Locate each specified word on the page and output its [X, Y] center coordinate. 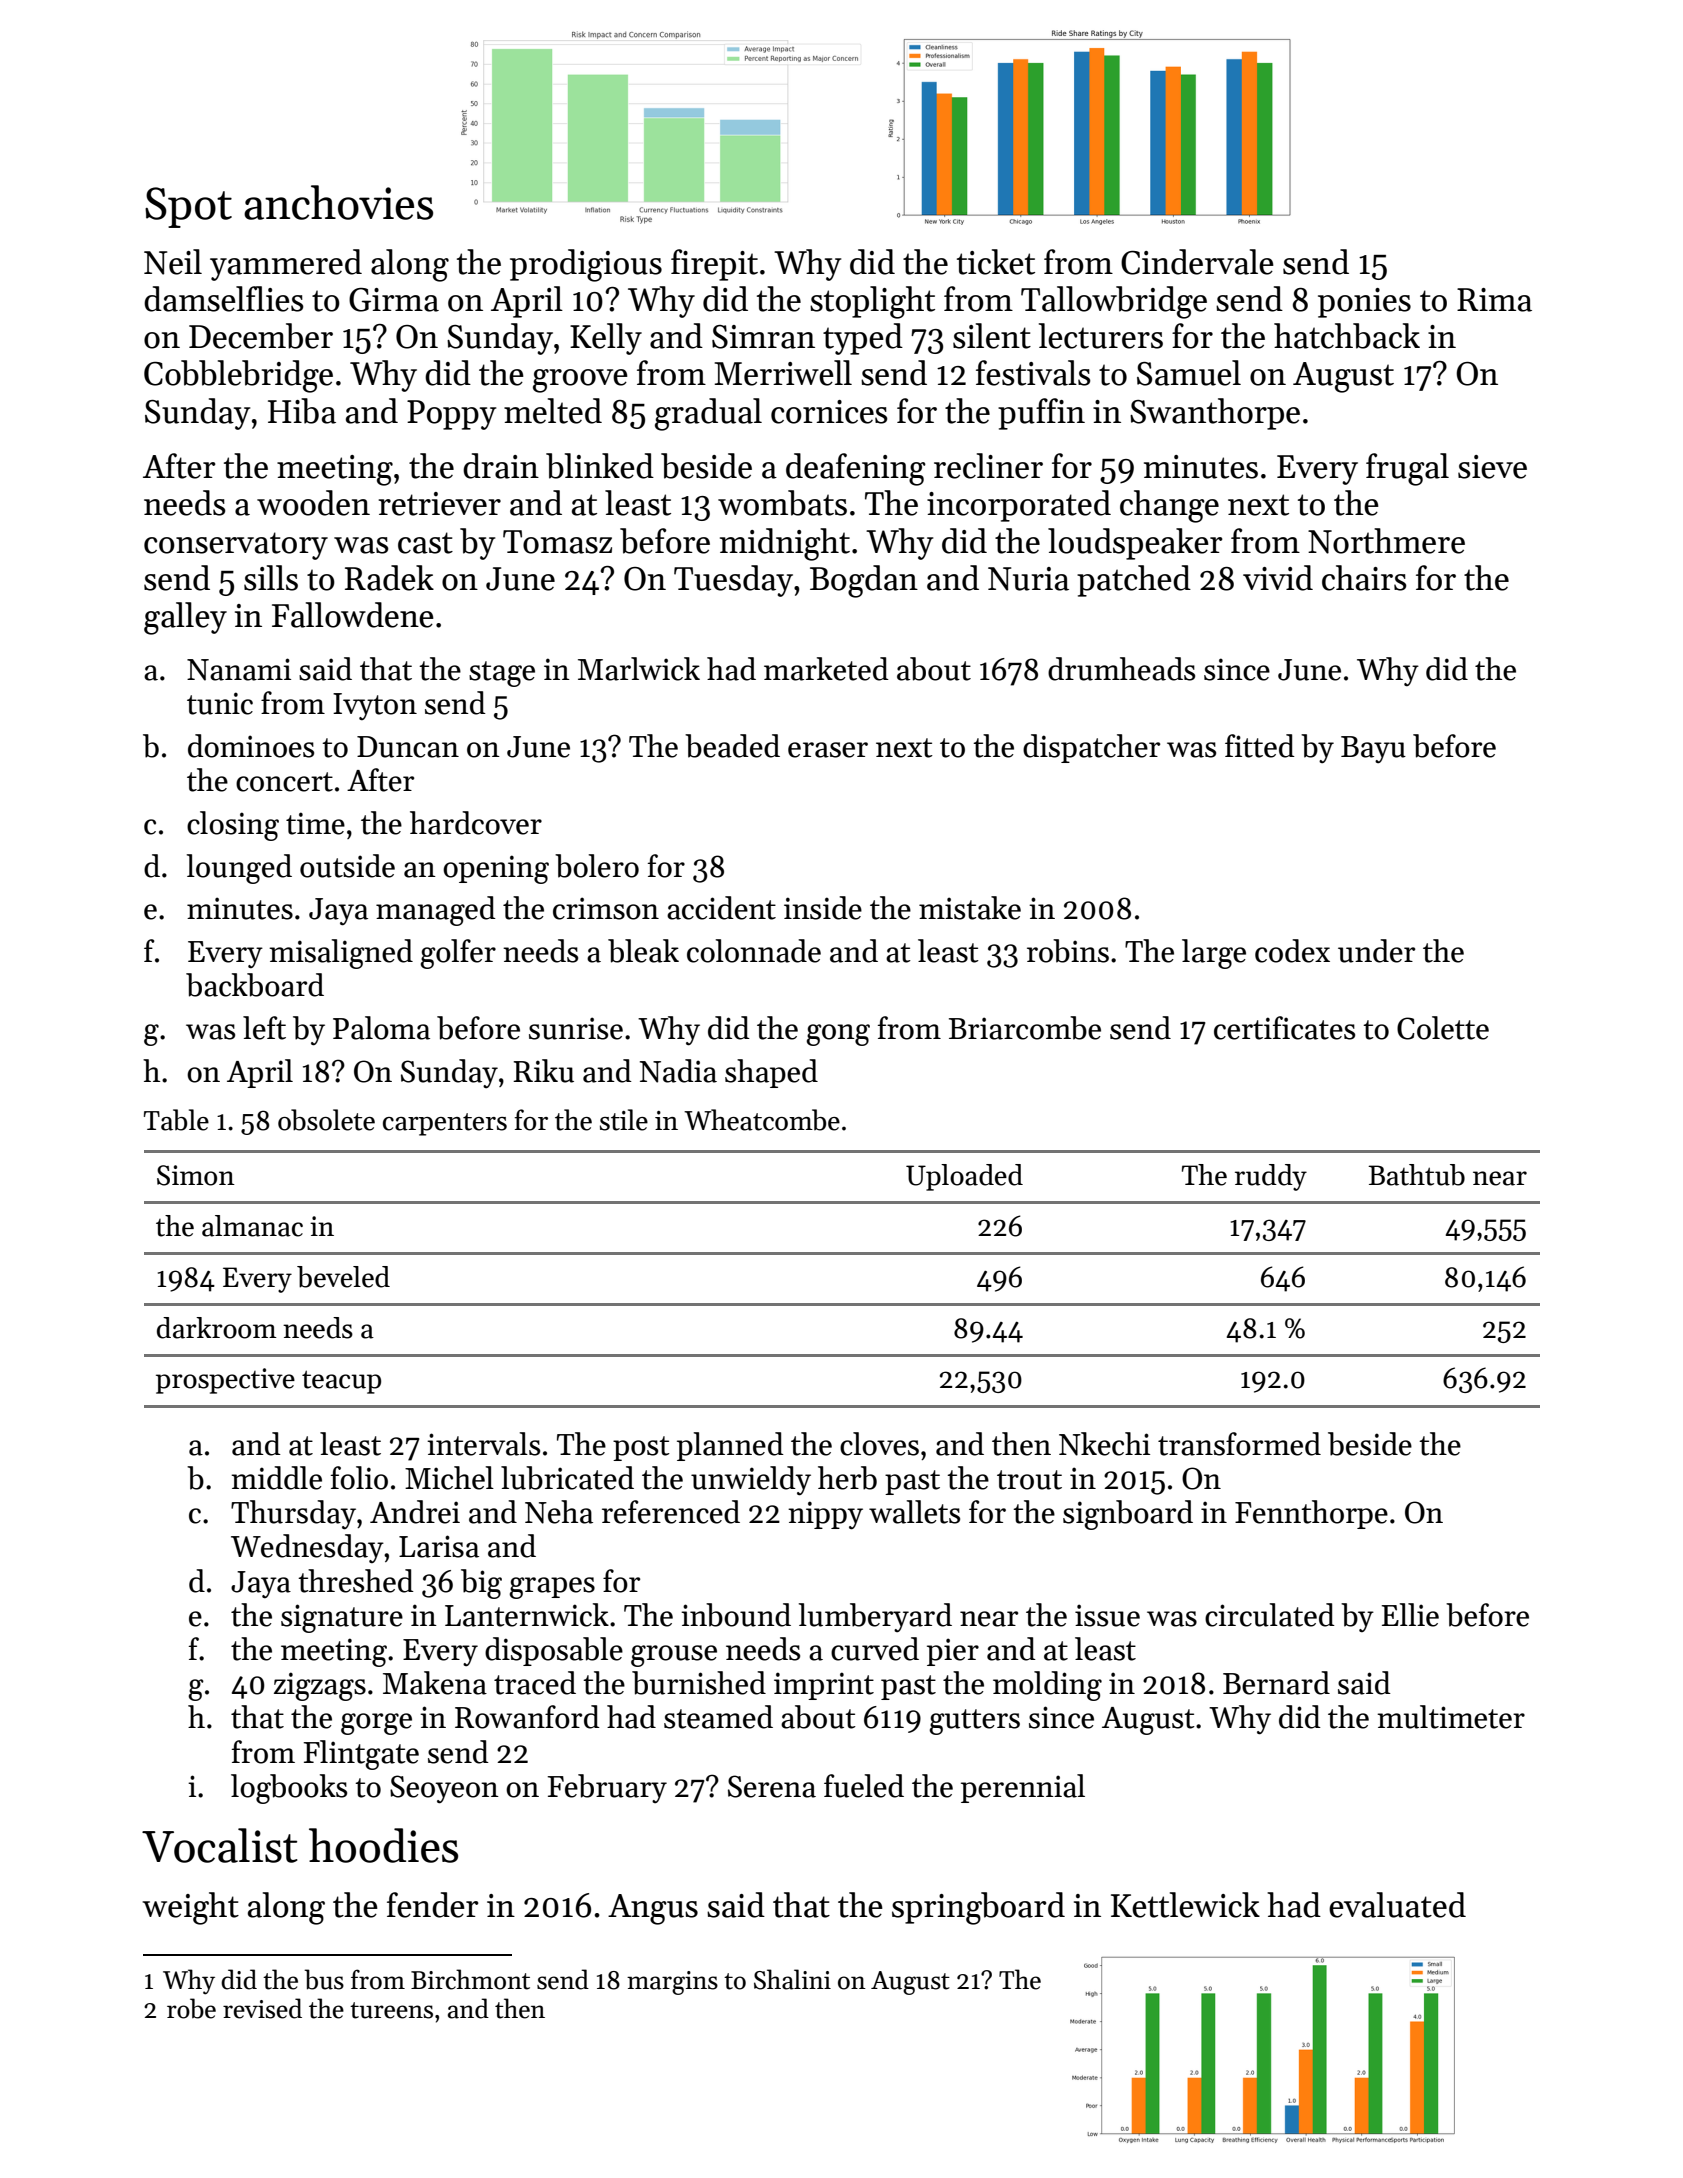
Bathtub [1416, 1175]
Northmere [1386, 541]
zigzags [320, 1686]
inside [823, 908]
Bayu [1373, 749]
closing [233, 826]
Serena [772, 1786]
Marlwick [639, 669]
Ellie [1410, 1615]
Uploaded [964, 1177]
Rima [1494, 300]
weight [190, 1908]
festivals [1033, 373]
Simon [196, 1175]
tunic [220, 703]
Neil [173, 262]
